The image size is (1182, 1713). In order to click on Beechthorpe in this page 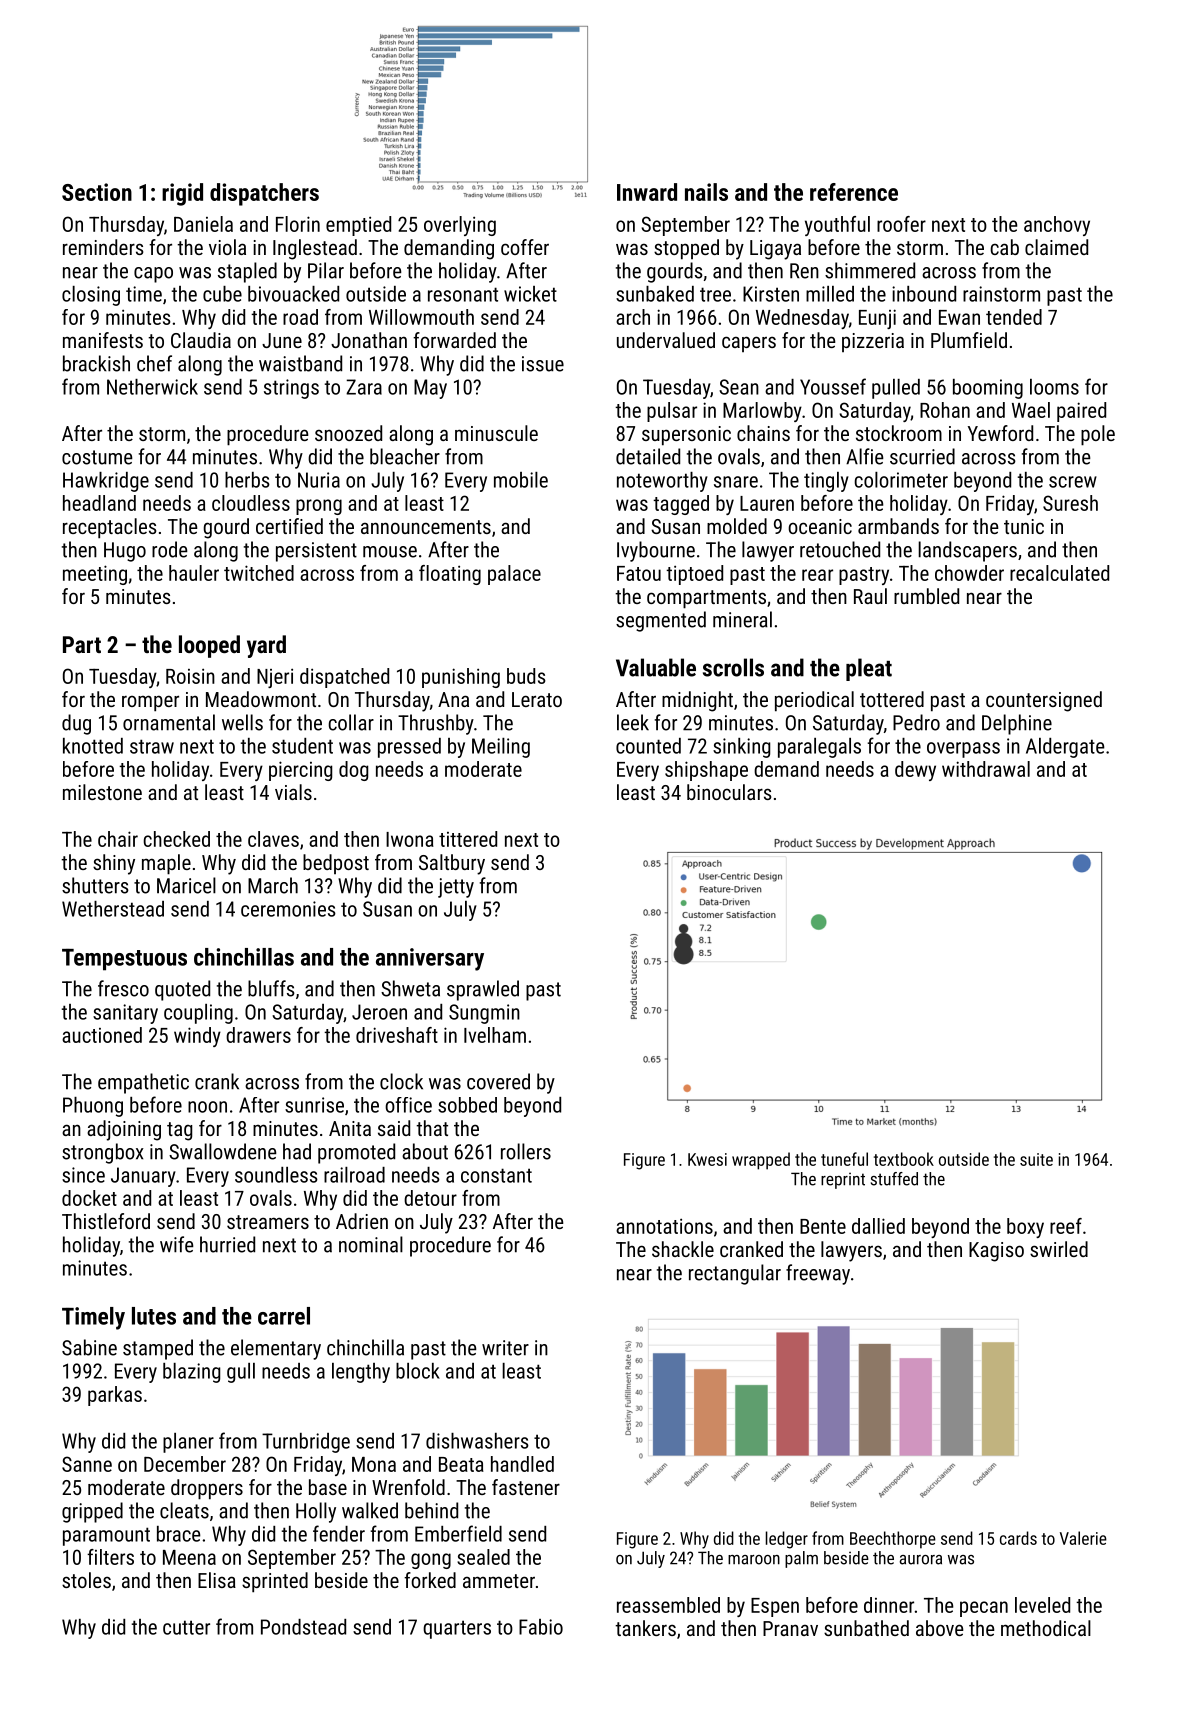, I will do `click(893, 1540)`.
